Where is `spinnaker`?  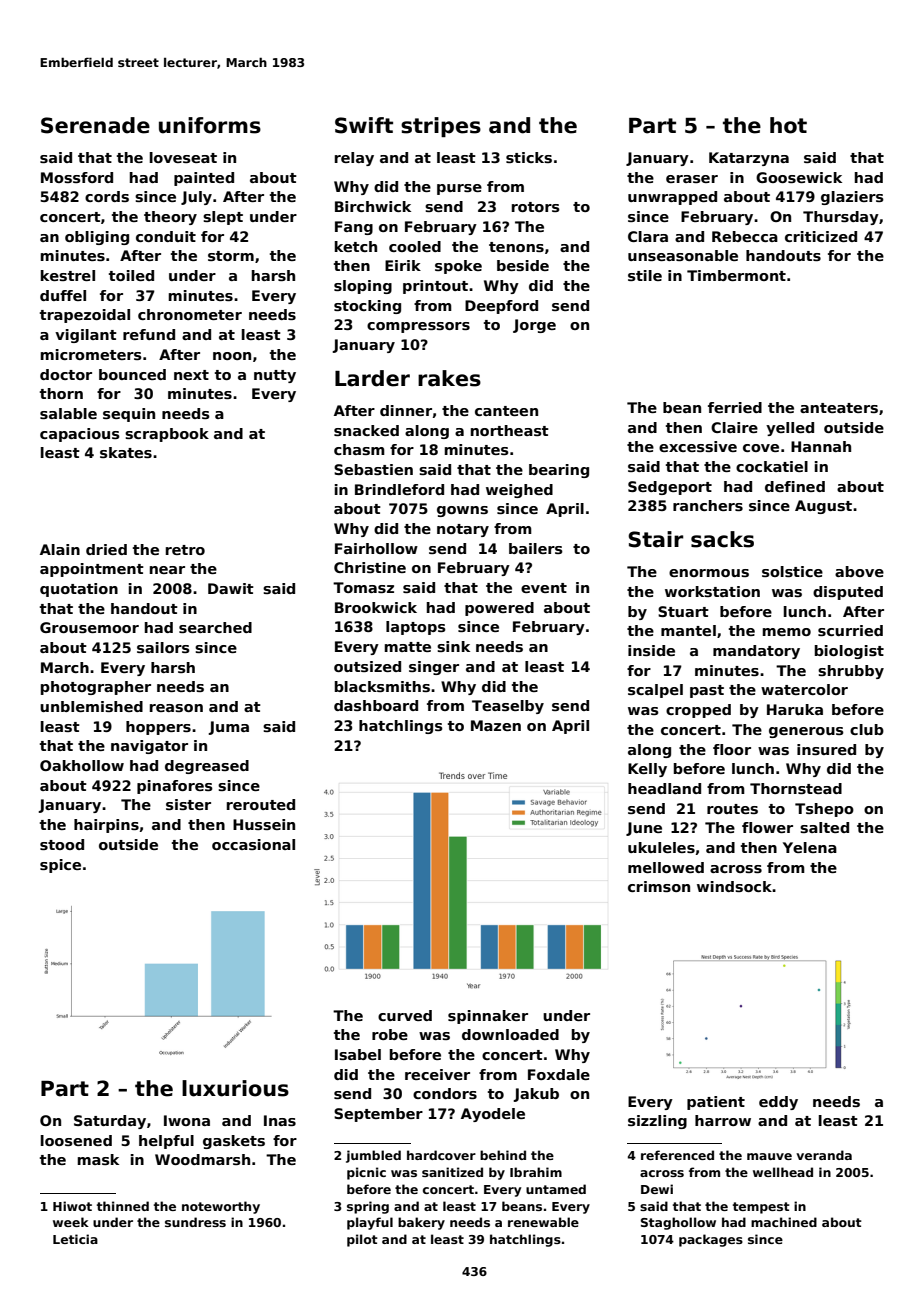
spinnaker is located at coordinates (488, 1017).
